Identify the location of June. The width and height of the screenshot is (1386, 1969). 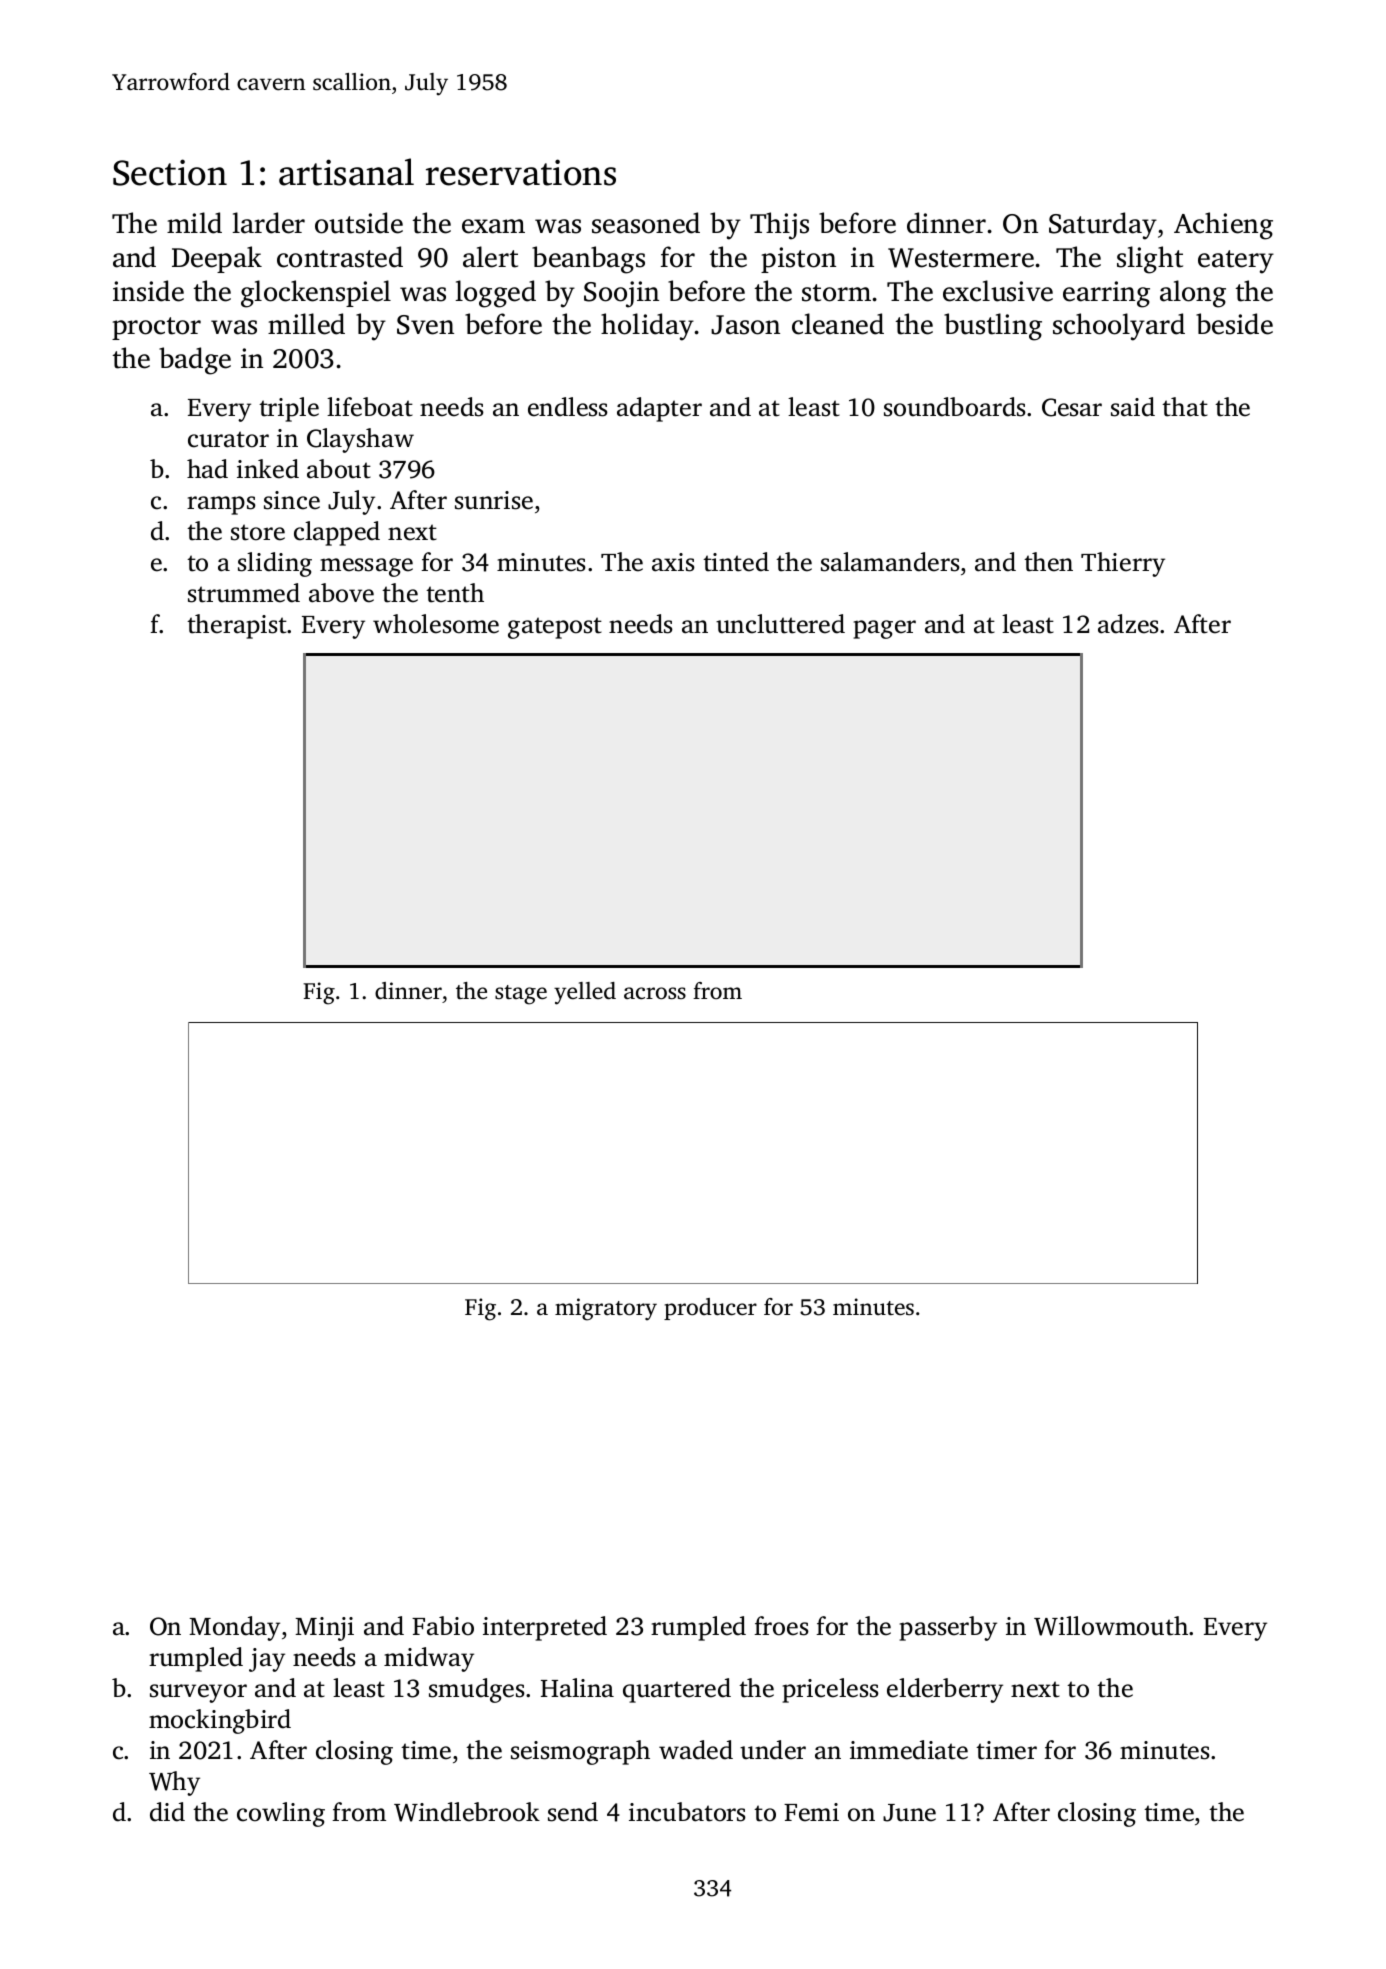
(909, 1813).
